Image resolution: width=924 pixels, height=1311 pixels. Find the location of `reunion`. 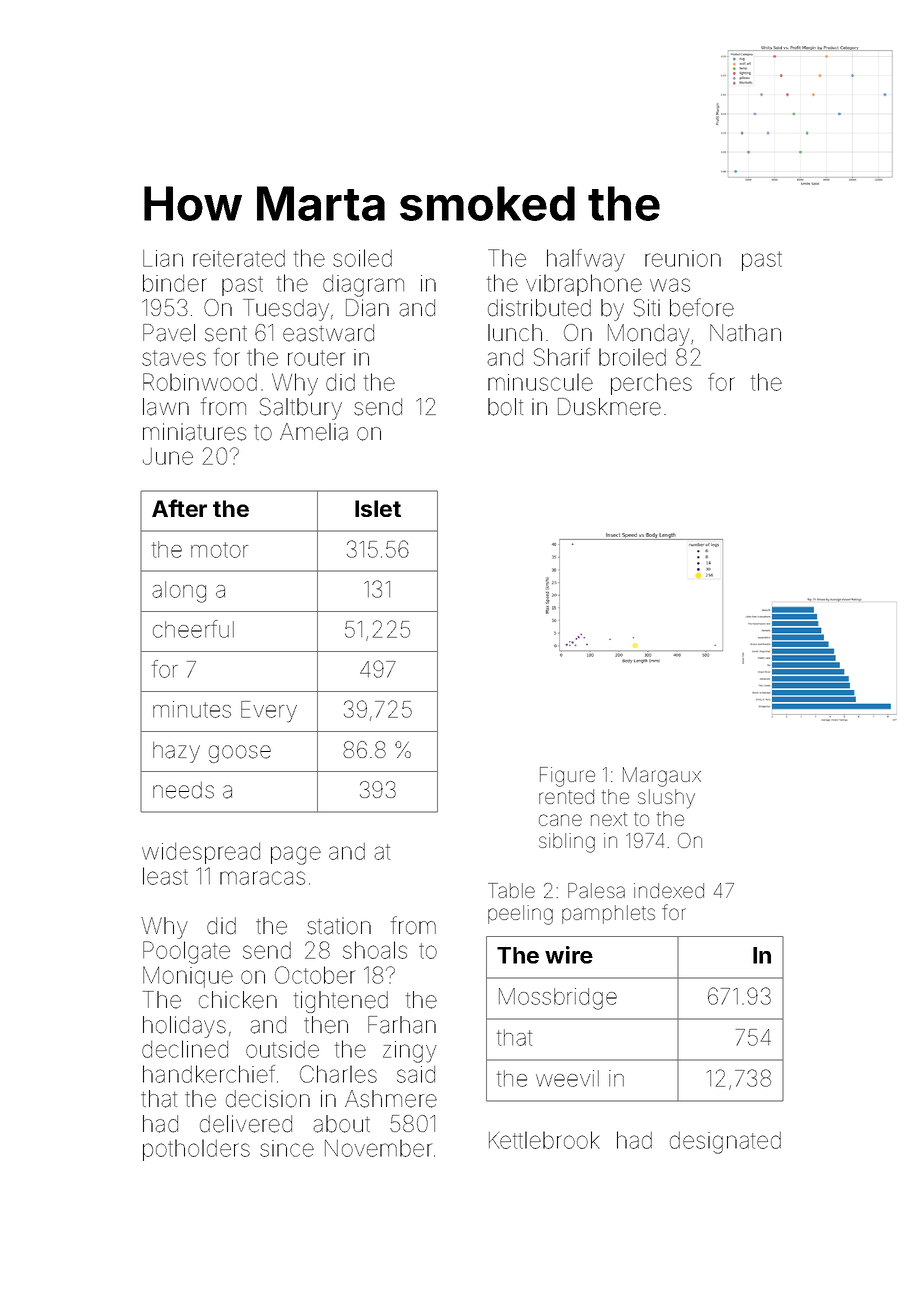

reunion is located at coordinates (683, 258).
